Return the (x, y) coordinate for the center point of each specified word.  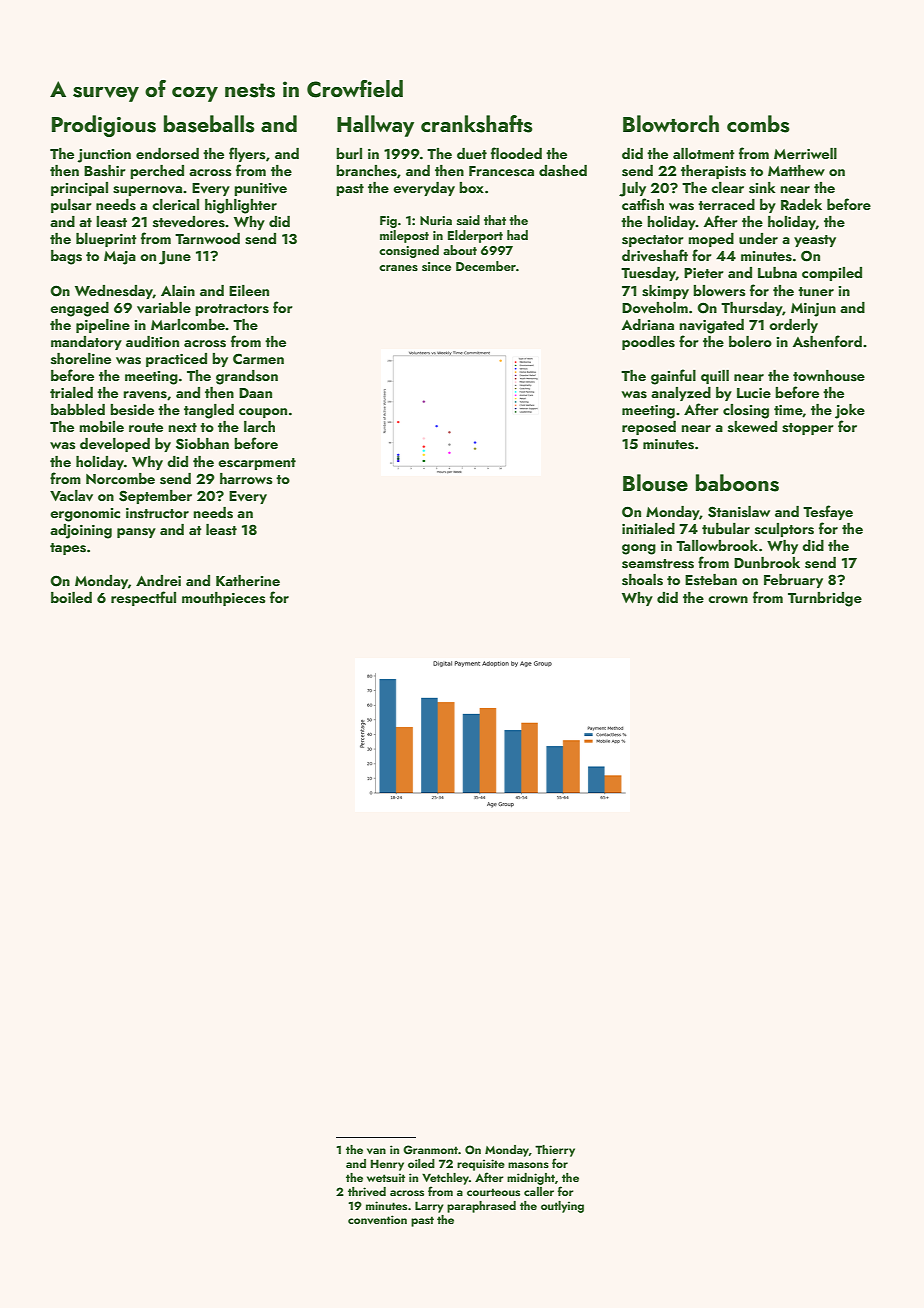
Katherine (248, 580)
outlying (562, 1207)
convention (377, 1219)
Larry (429, 1207)
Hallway (375, 126)
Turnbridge (825, 599)
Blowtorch (671, 123)
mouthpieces (224, 599)
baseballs (209, 124)
